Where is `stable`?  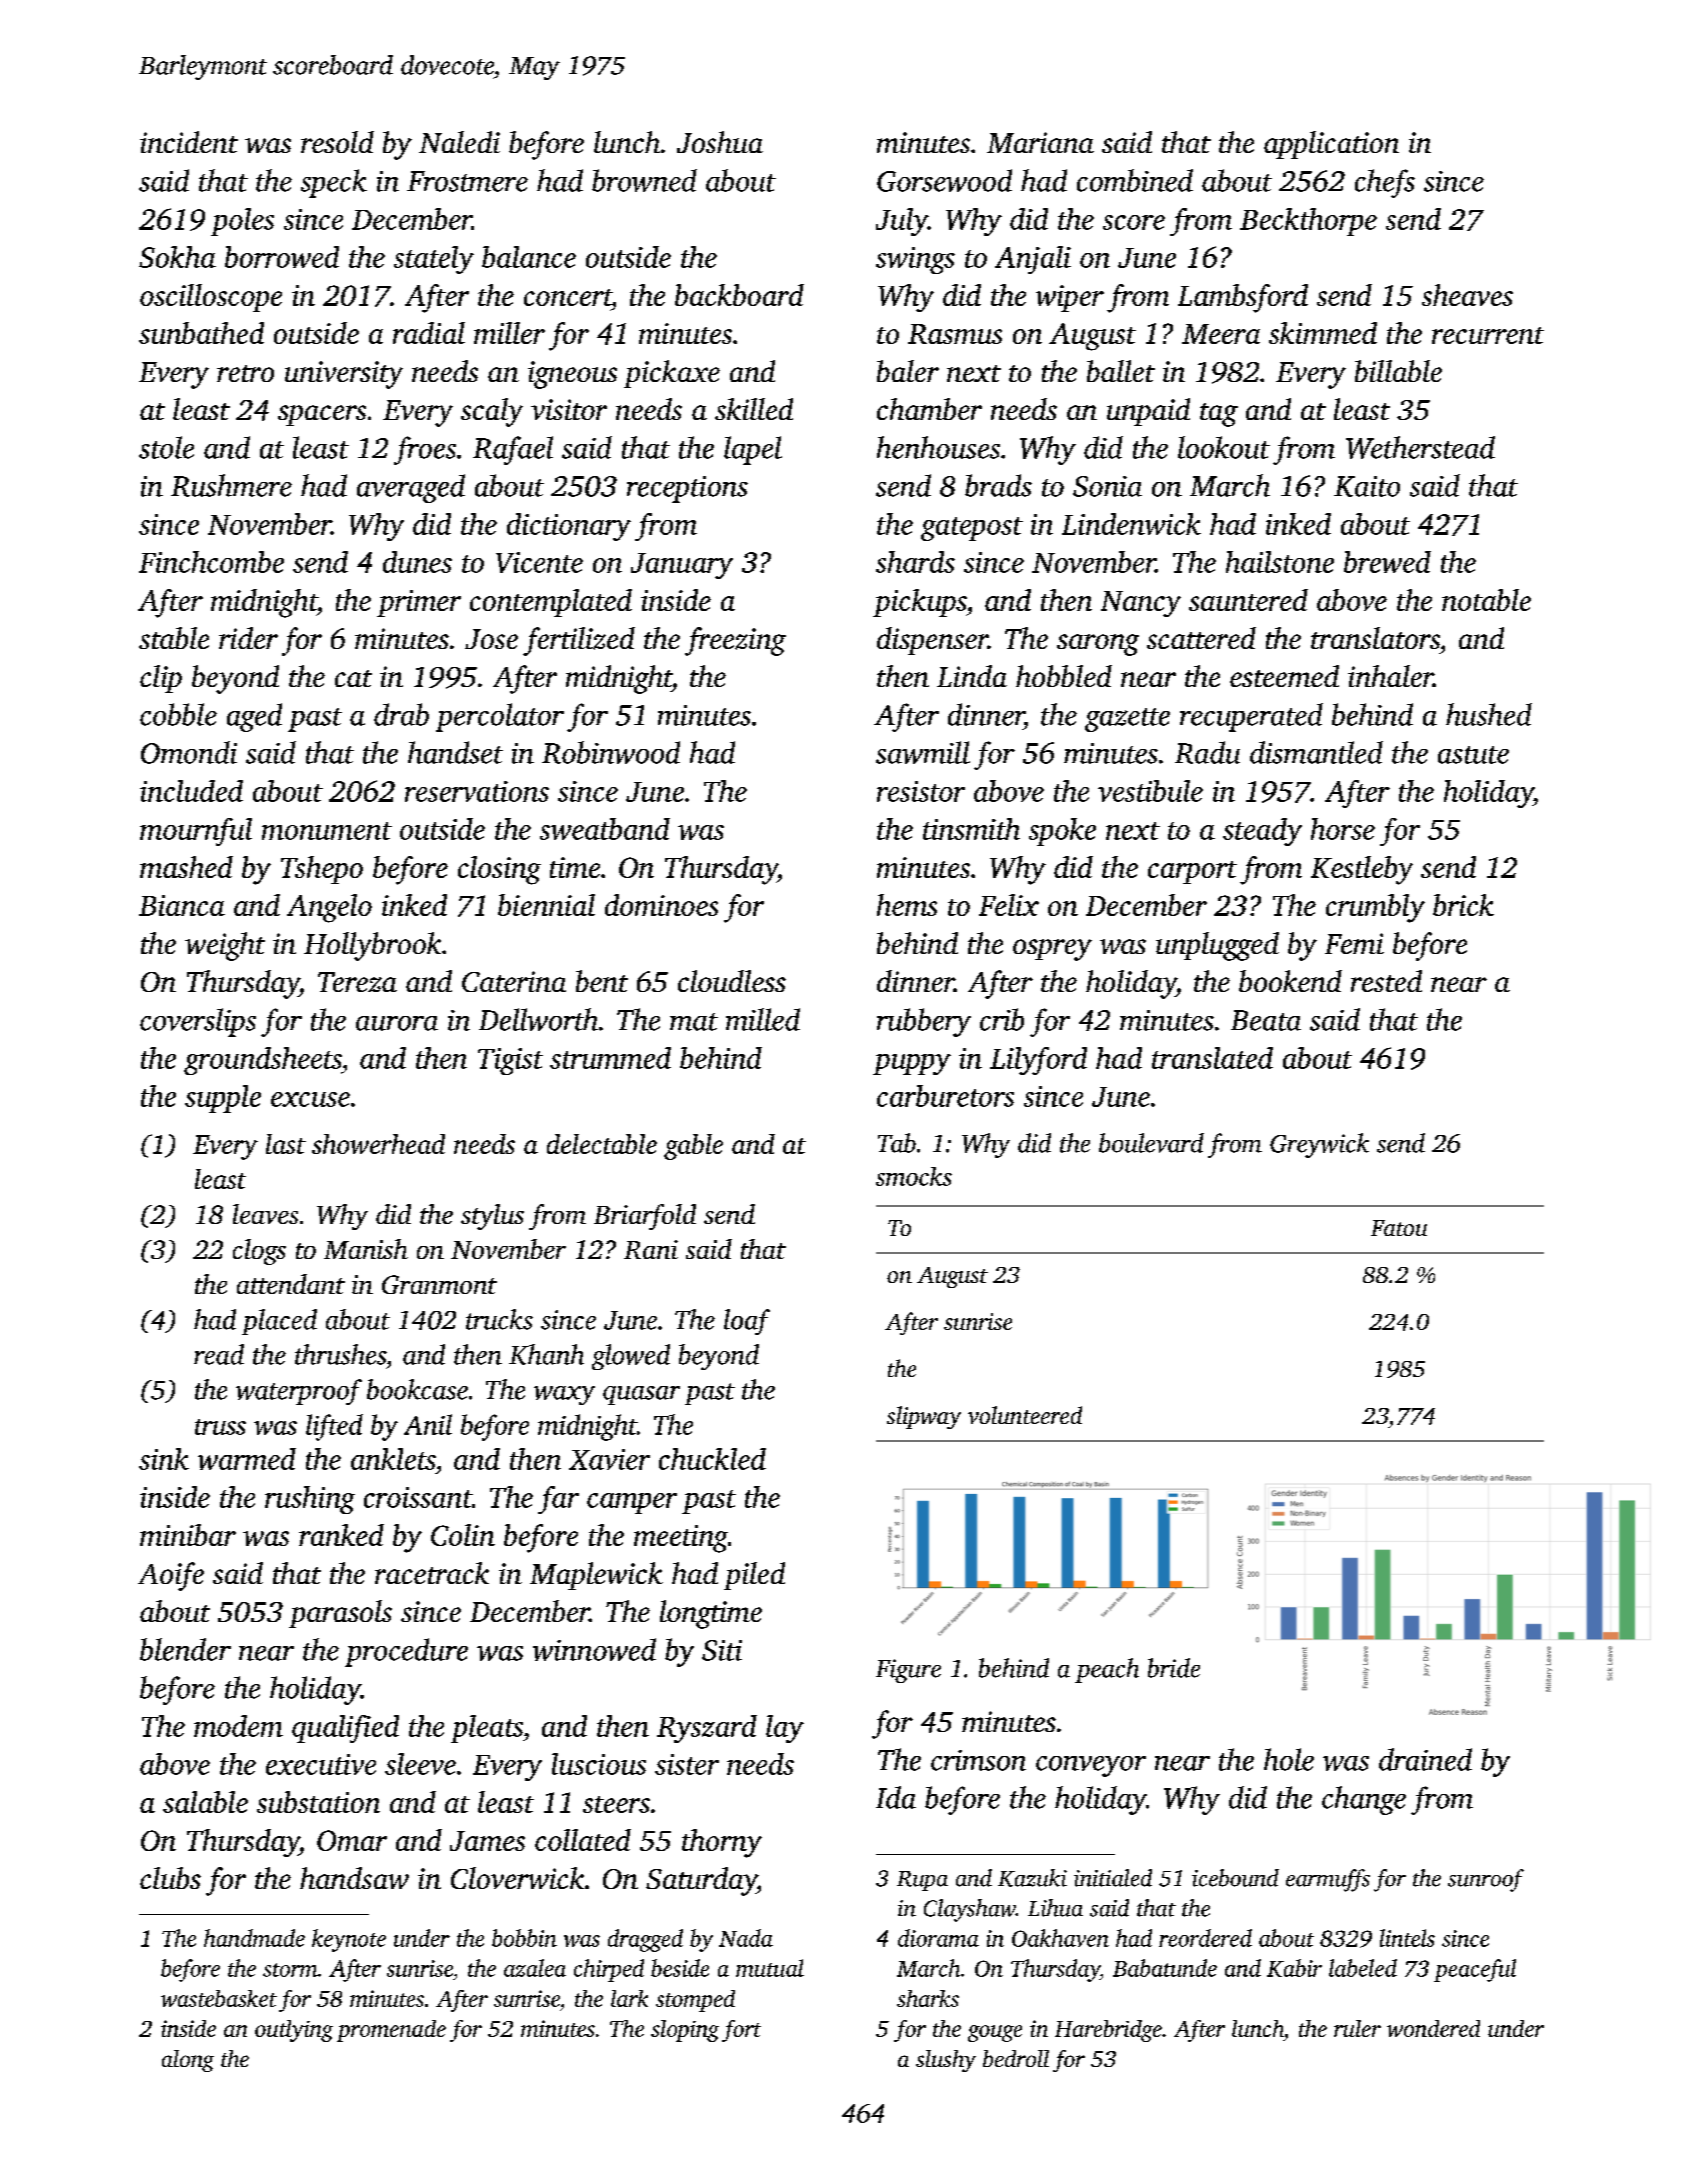
stable is located at coordinates (174, 638).
